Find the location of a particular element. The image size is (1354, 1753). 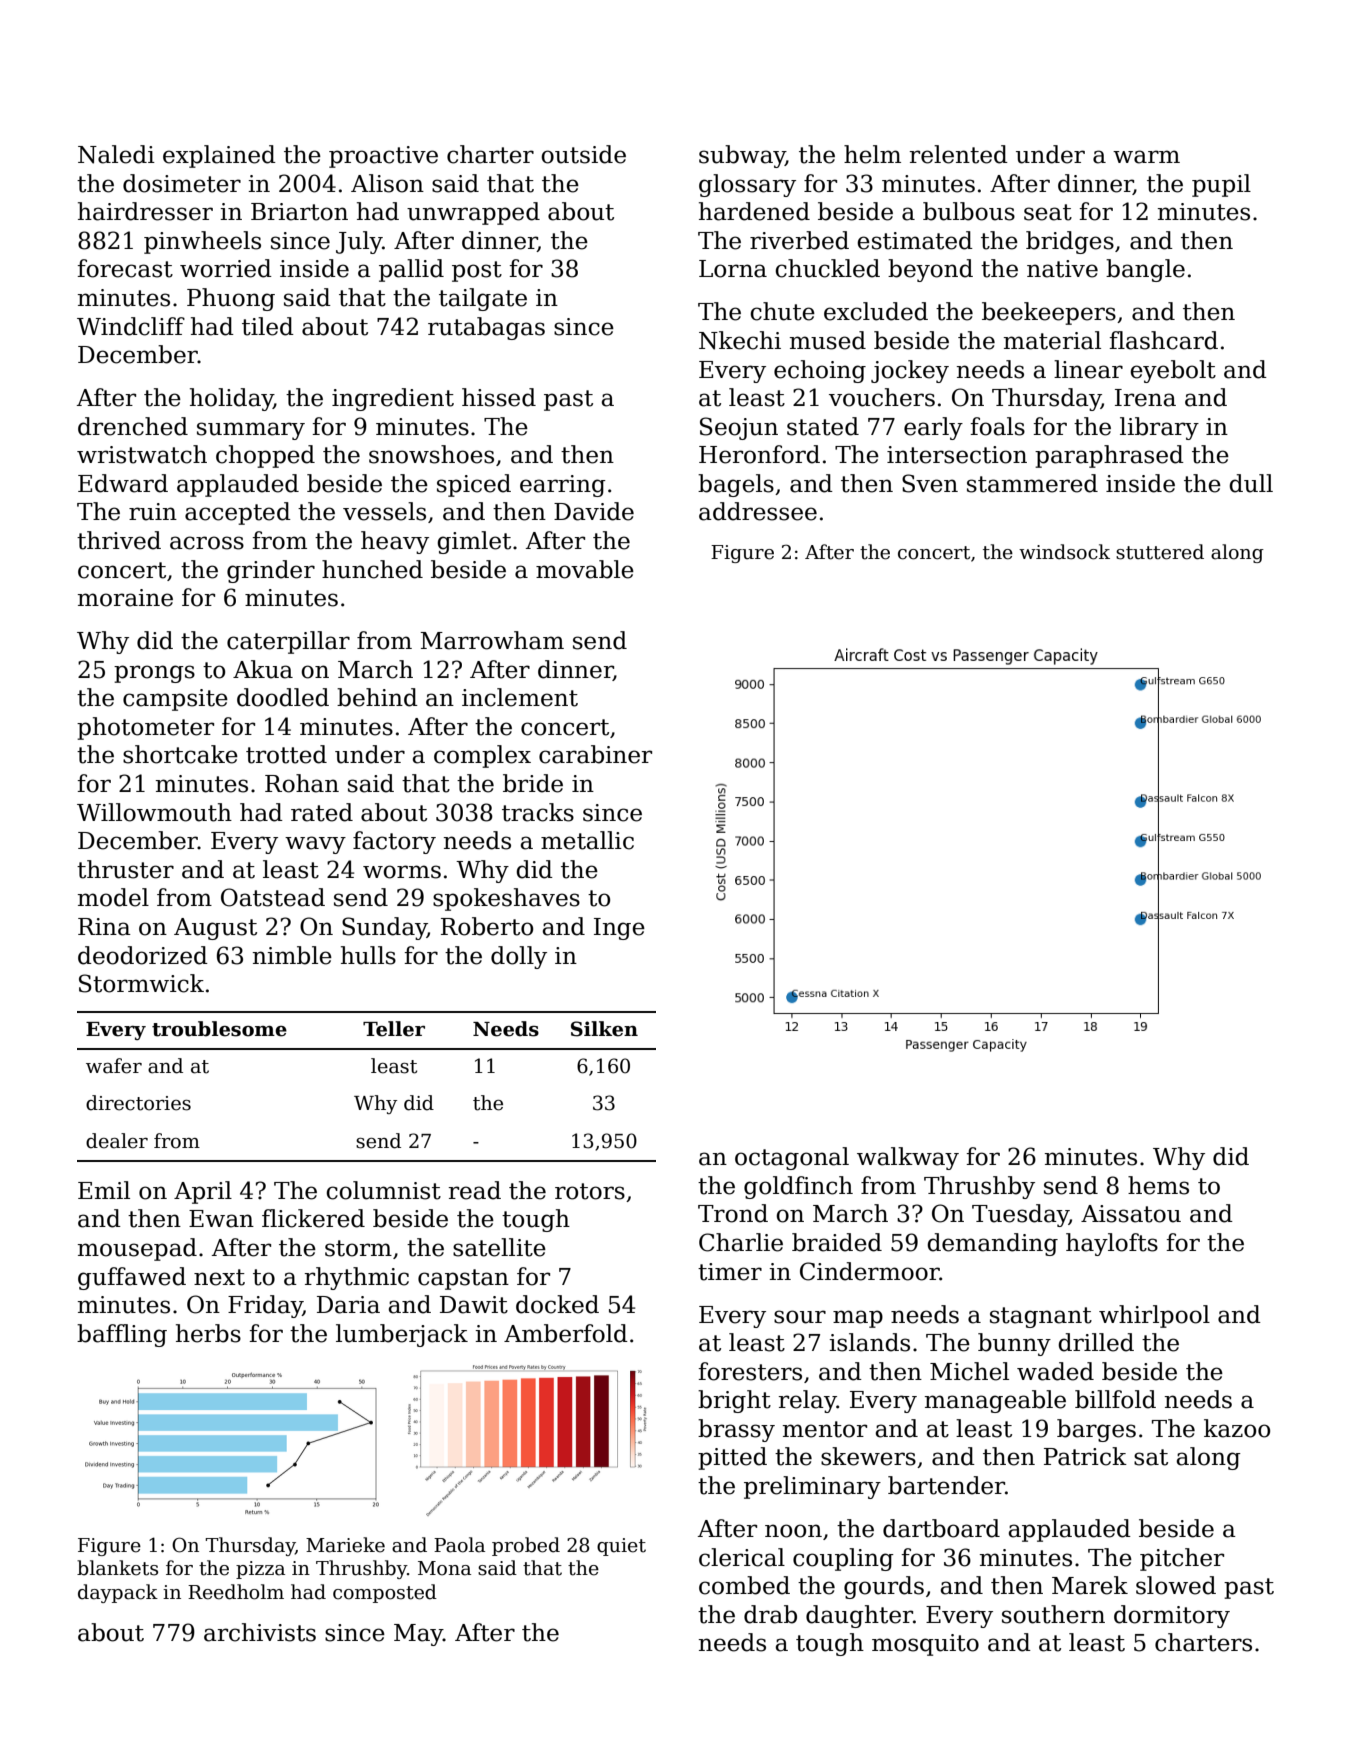

baffling is located at coordinates (122, 1335).
